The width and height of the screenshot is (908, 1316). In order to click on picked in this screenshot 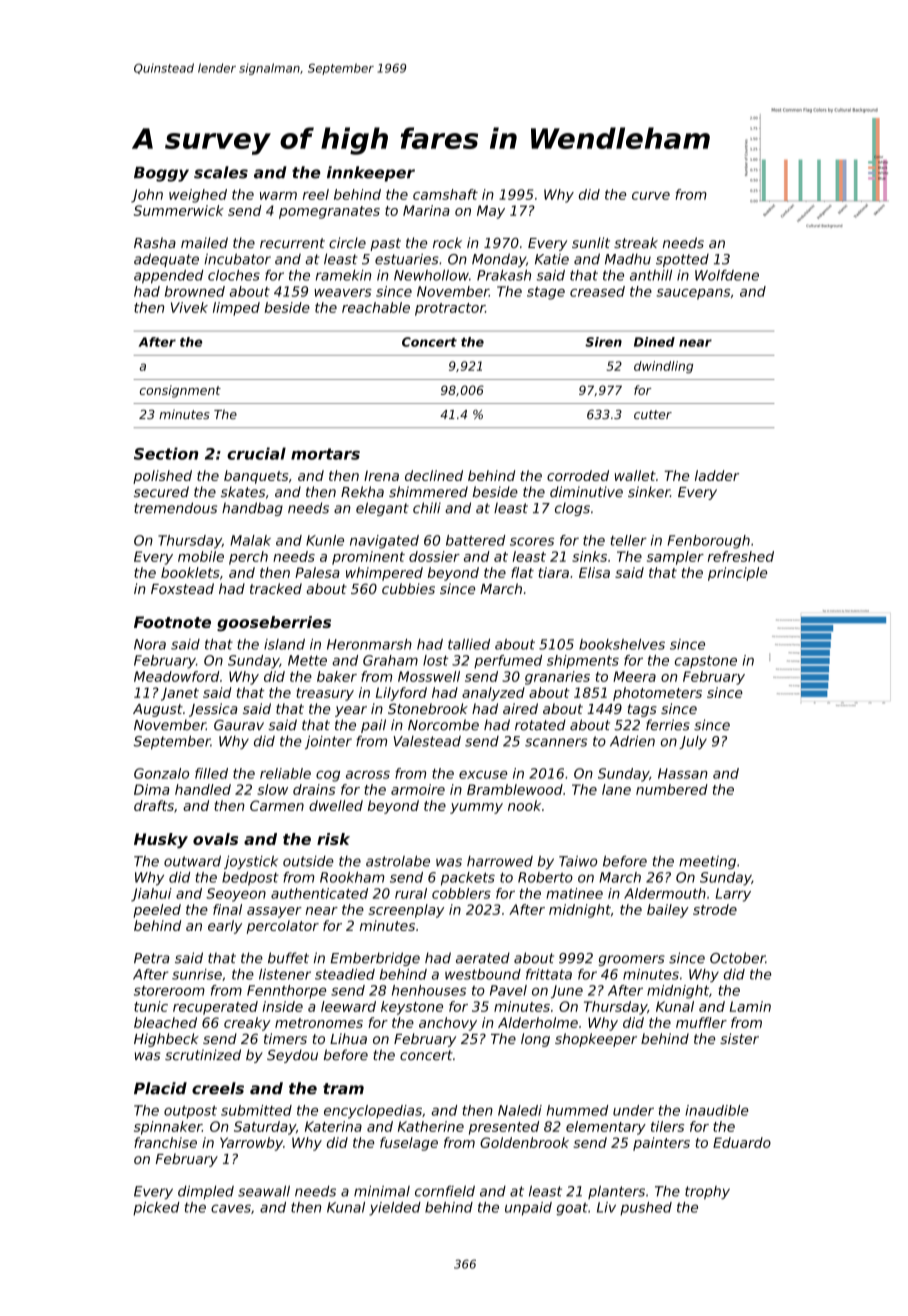, I will do `click(156, 1209)`.
